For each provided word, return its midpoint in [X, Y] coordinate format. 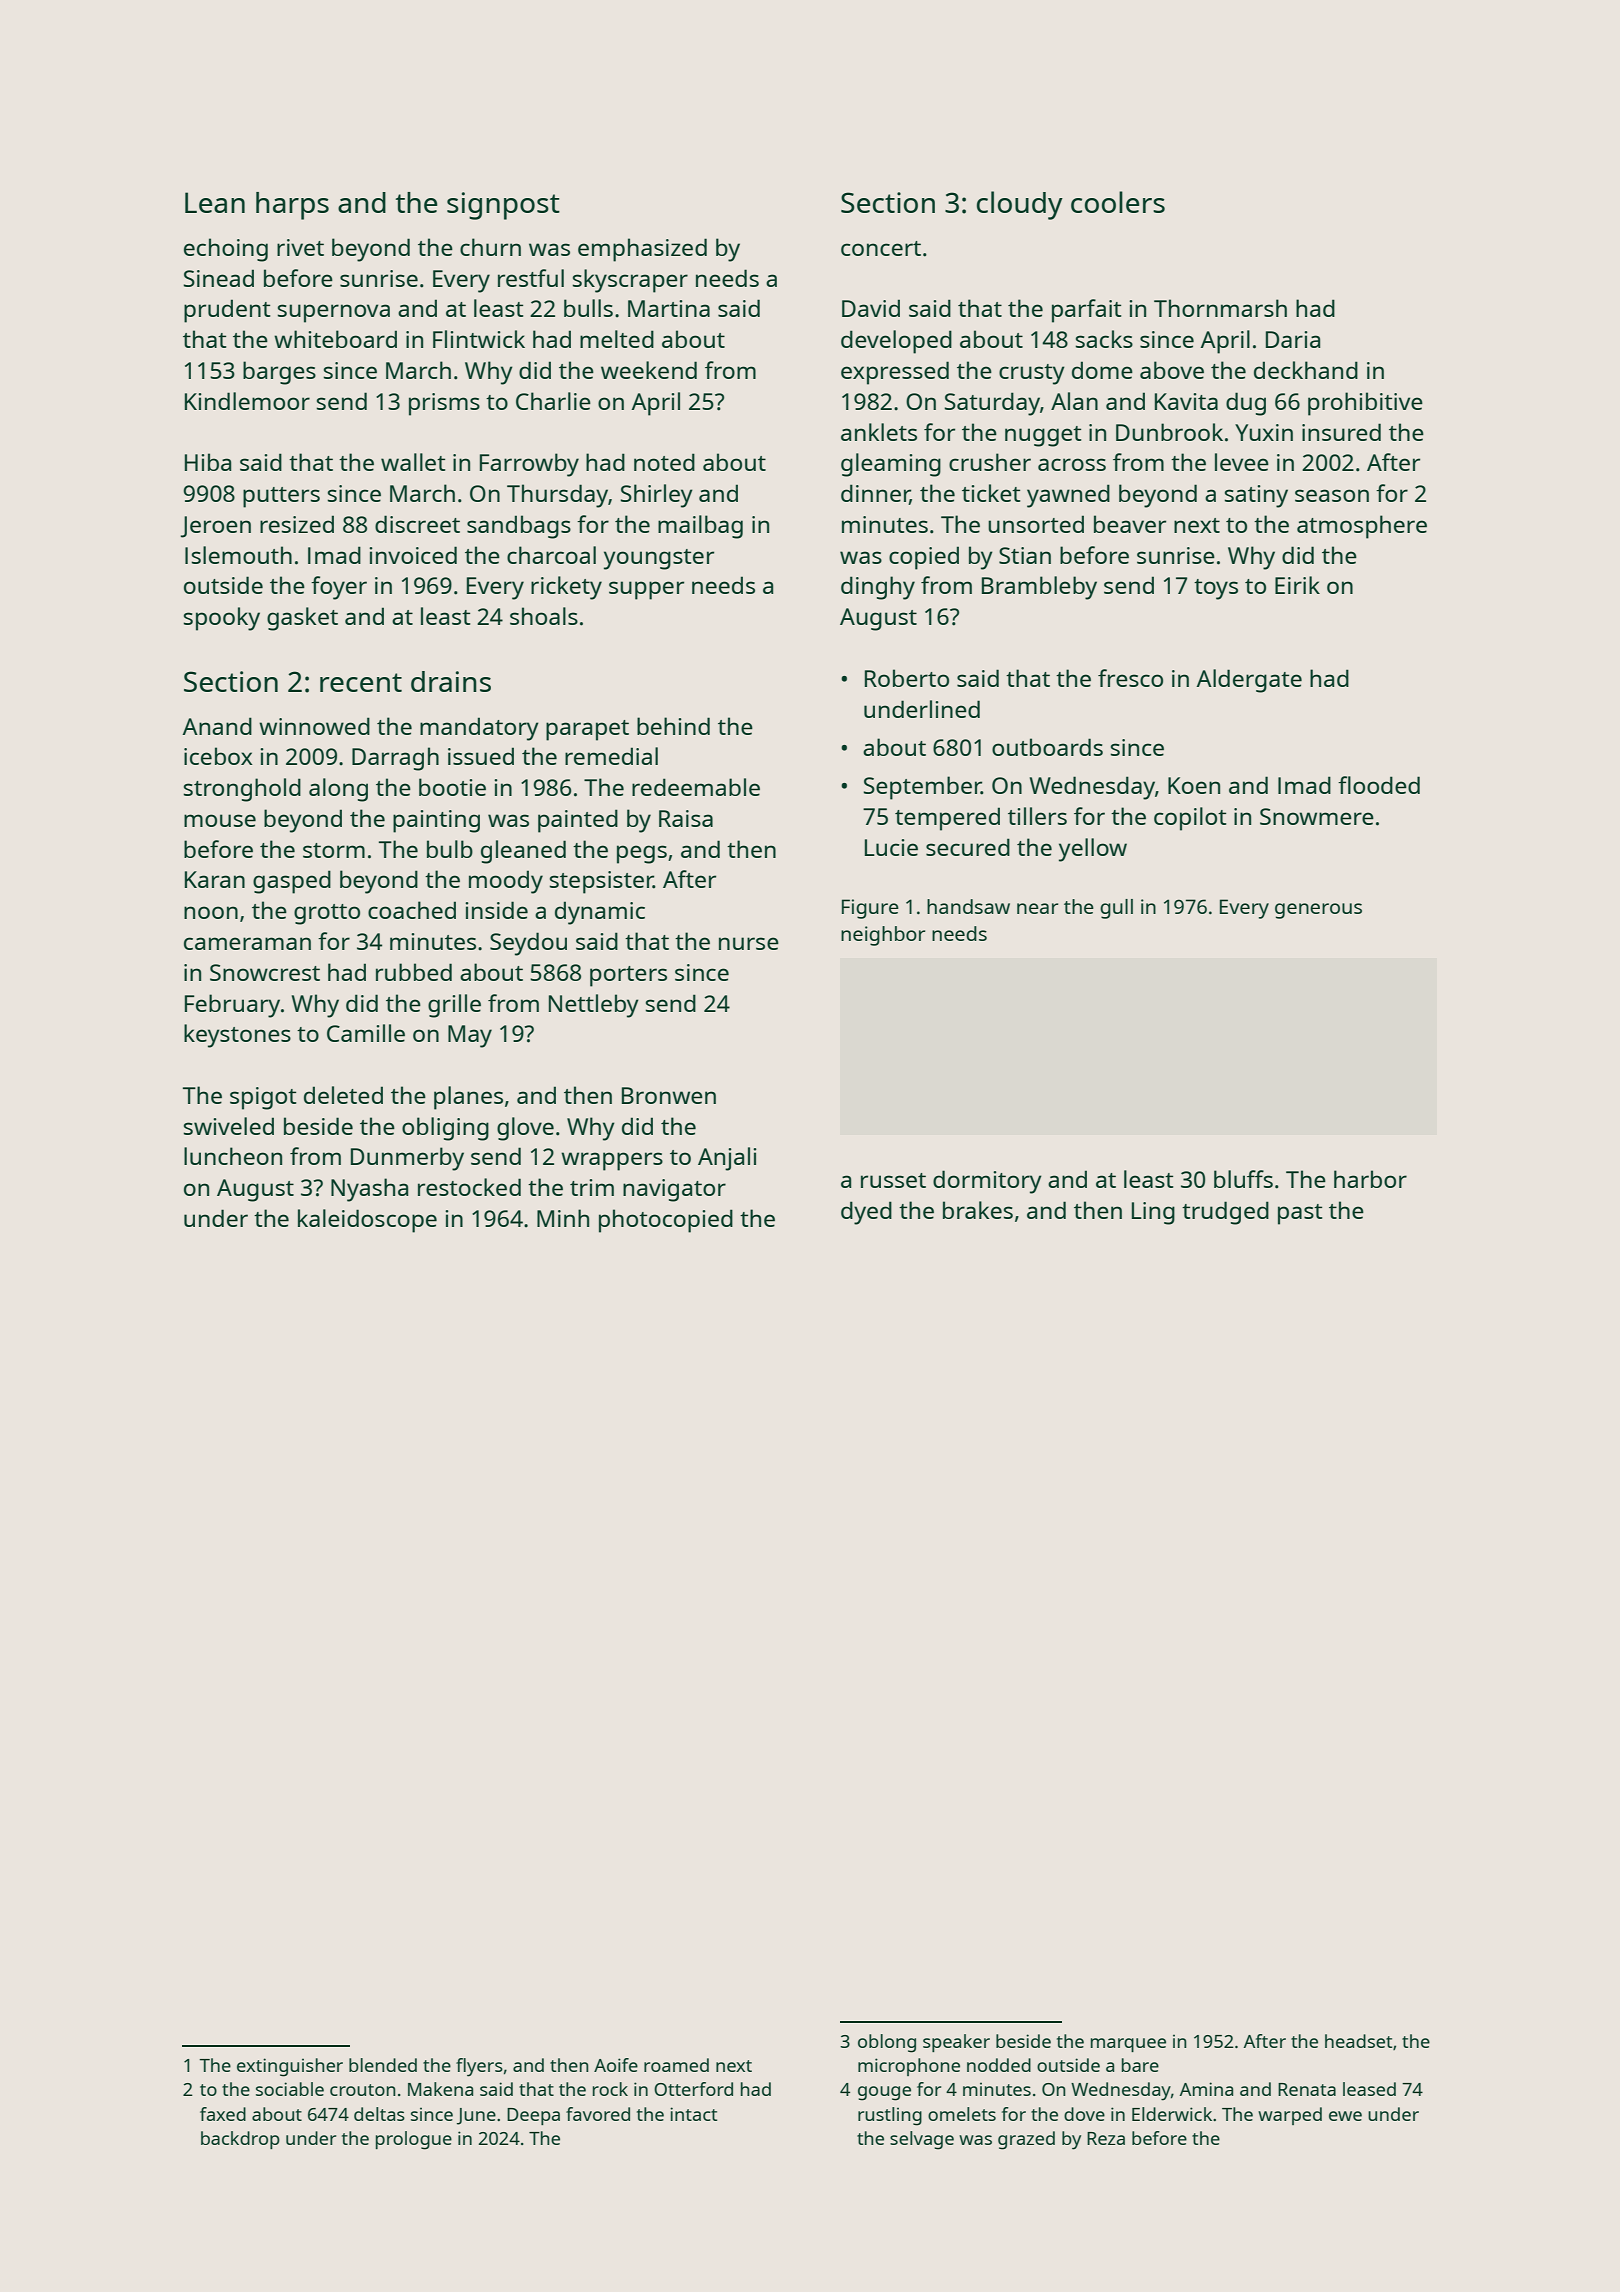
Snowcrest [265, 972]
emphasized [642, 250]
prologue [414, 2140]
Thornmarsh [1220, 308]
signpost [503, 206]
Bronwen [669, 1095]
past [1300, 1214]
